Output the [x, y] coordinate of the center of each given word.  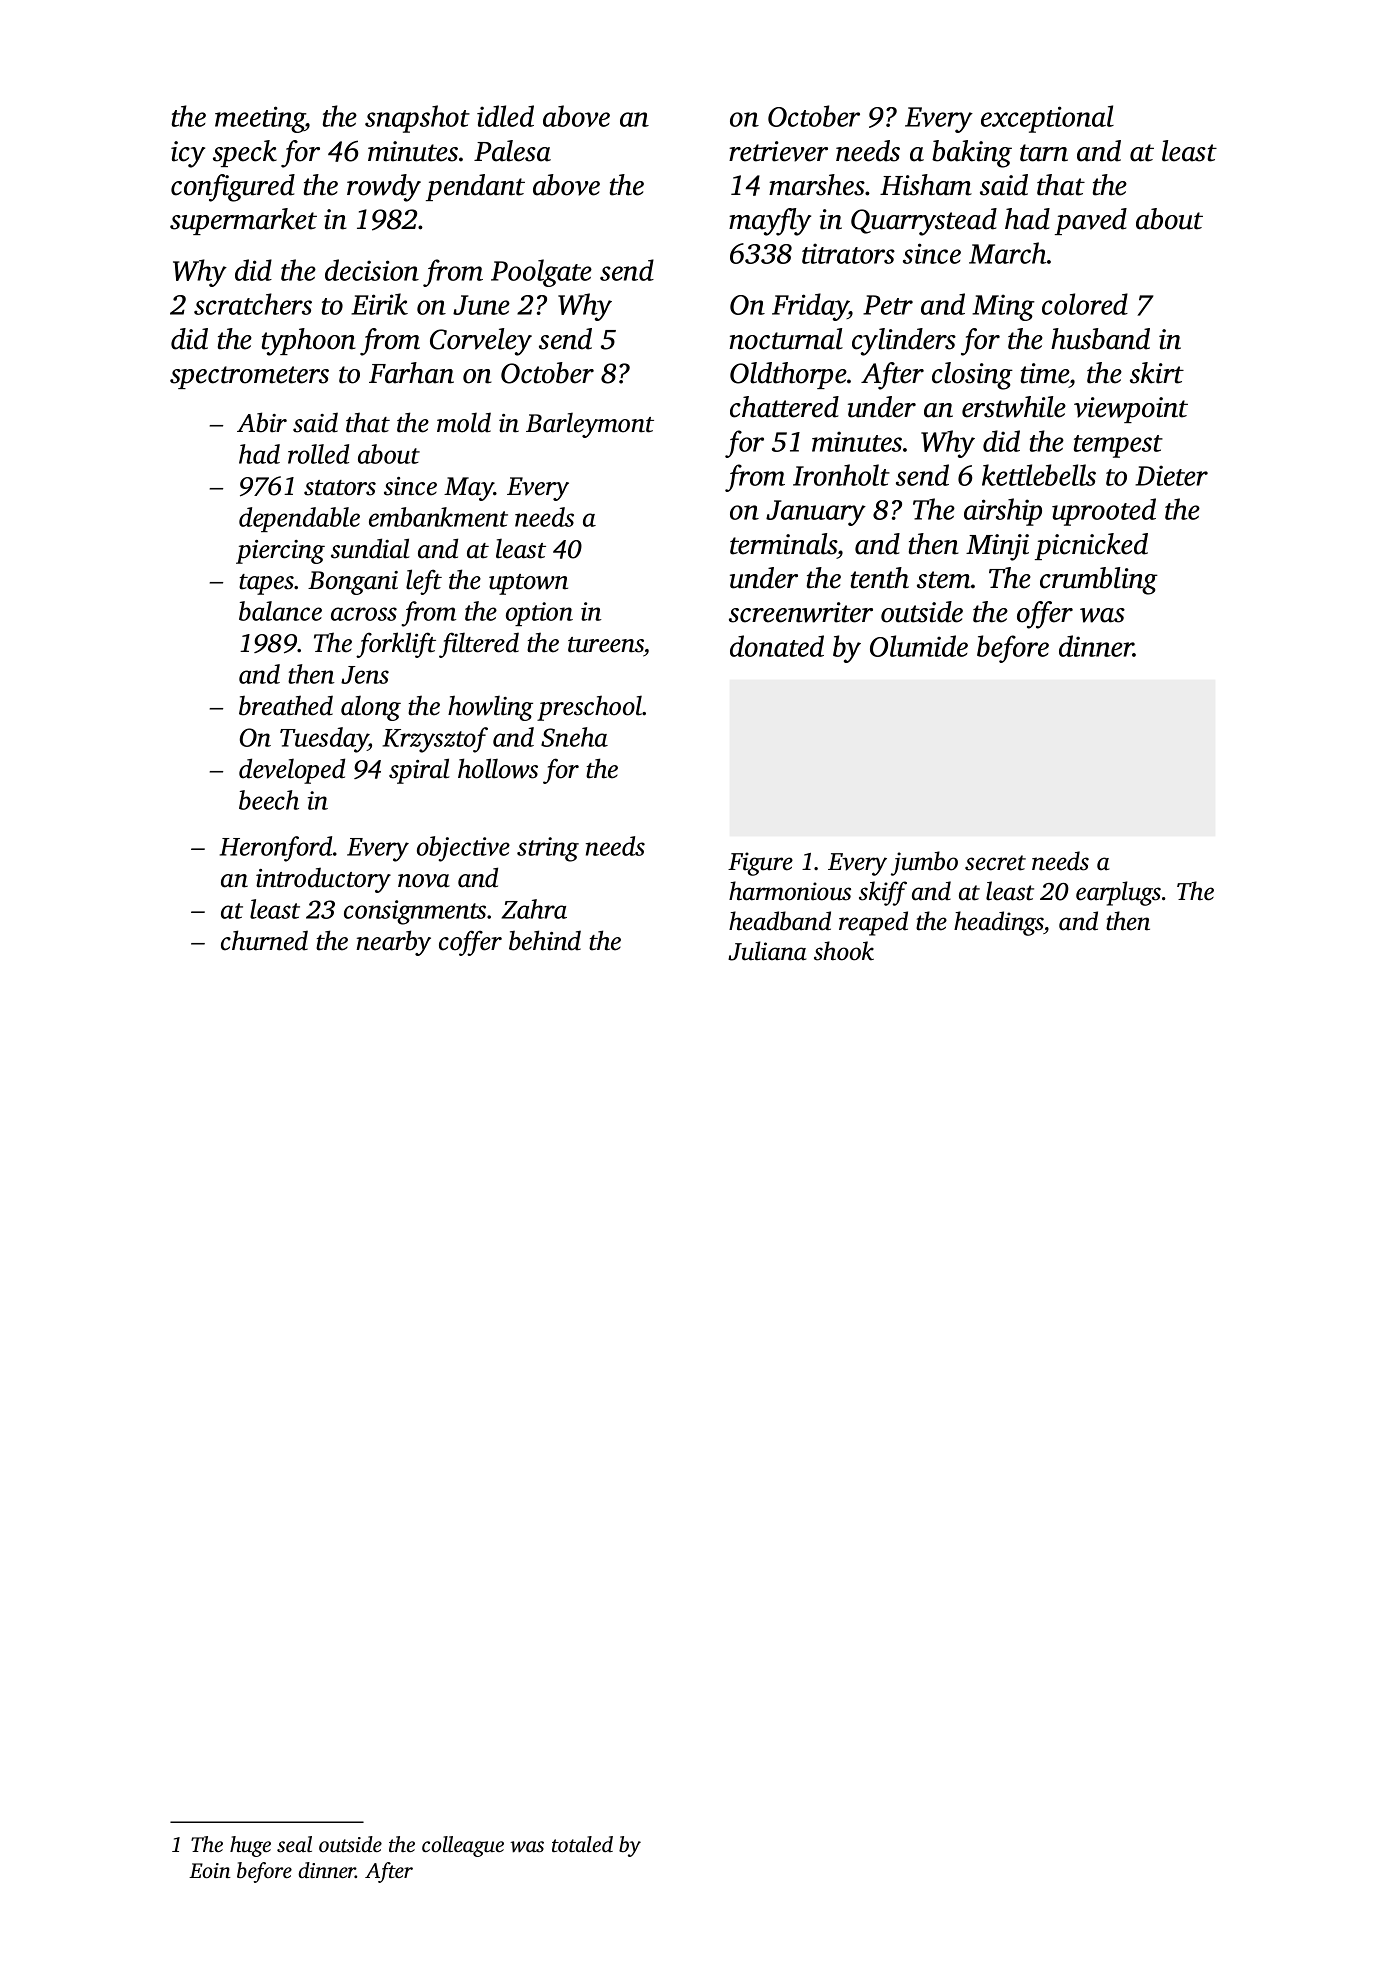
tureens [606, 645]
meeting [260, 119]
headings [999, 923]
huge [250, 1846]
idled [505, 116]
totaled [582, 1844]
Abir [262, 422]
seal [294, 1844]
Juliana [767, 951]
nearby [393, 943]
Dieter [1171, 475]
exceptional [1047, 119]
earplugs [1118, 893]
